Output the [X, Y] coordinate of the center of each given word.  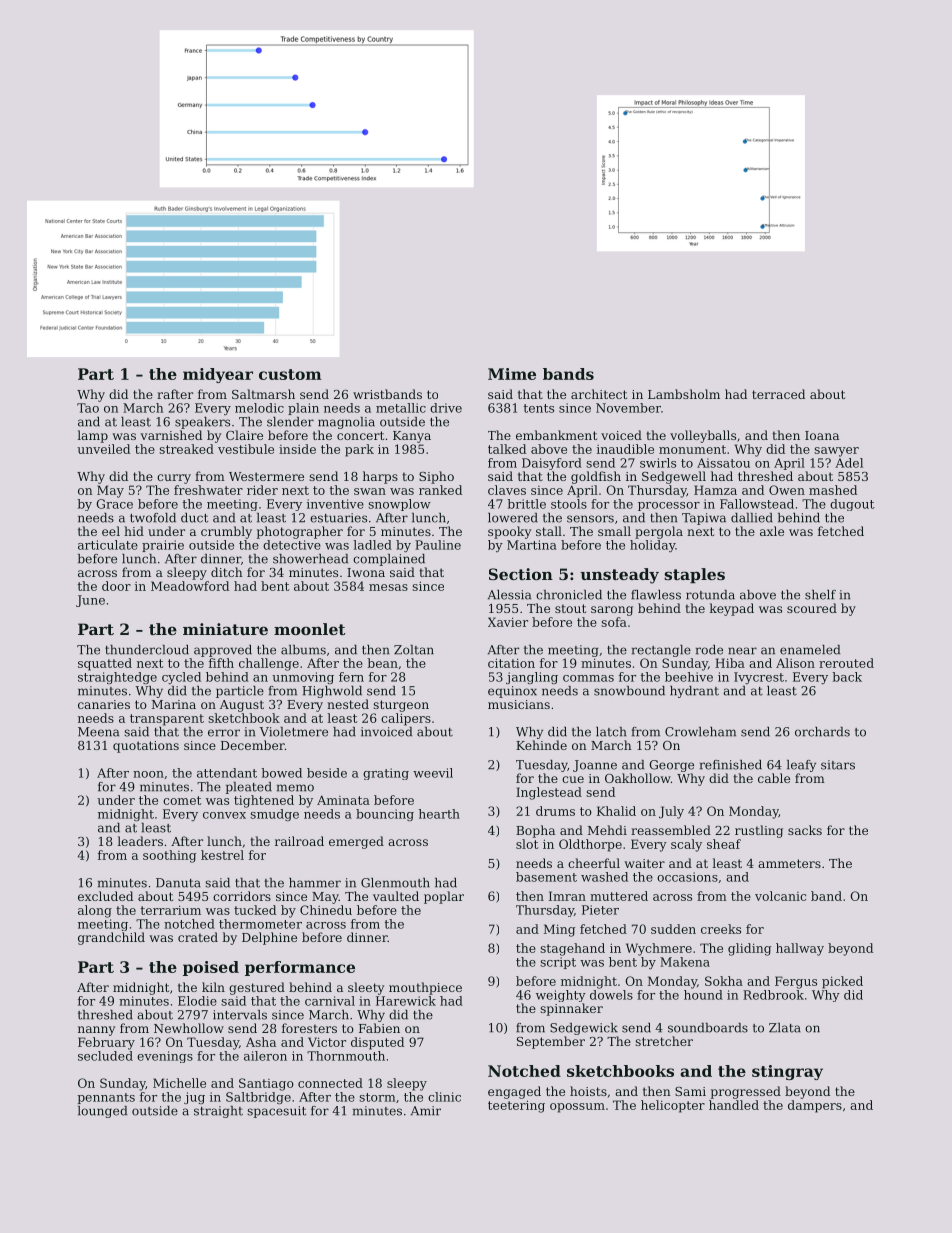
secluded [105, 1056]
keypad [732, 609]
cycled [181, 678]
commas [588, 678]
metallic [401, 408]
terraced [778, 394]
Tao [88, 408]
